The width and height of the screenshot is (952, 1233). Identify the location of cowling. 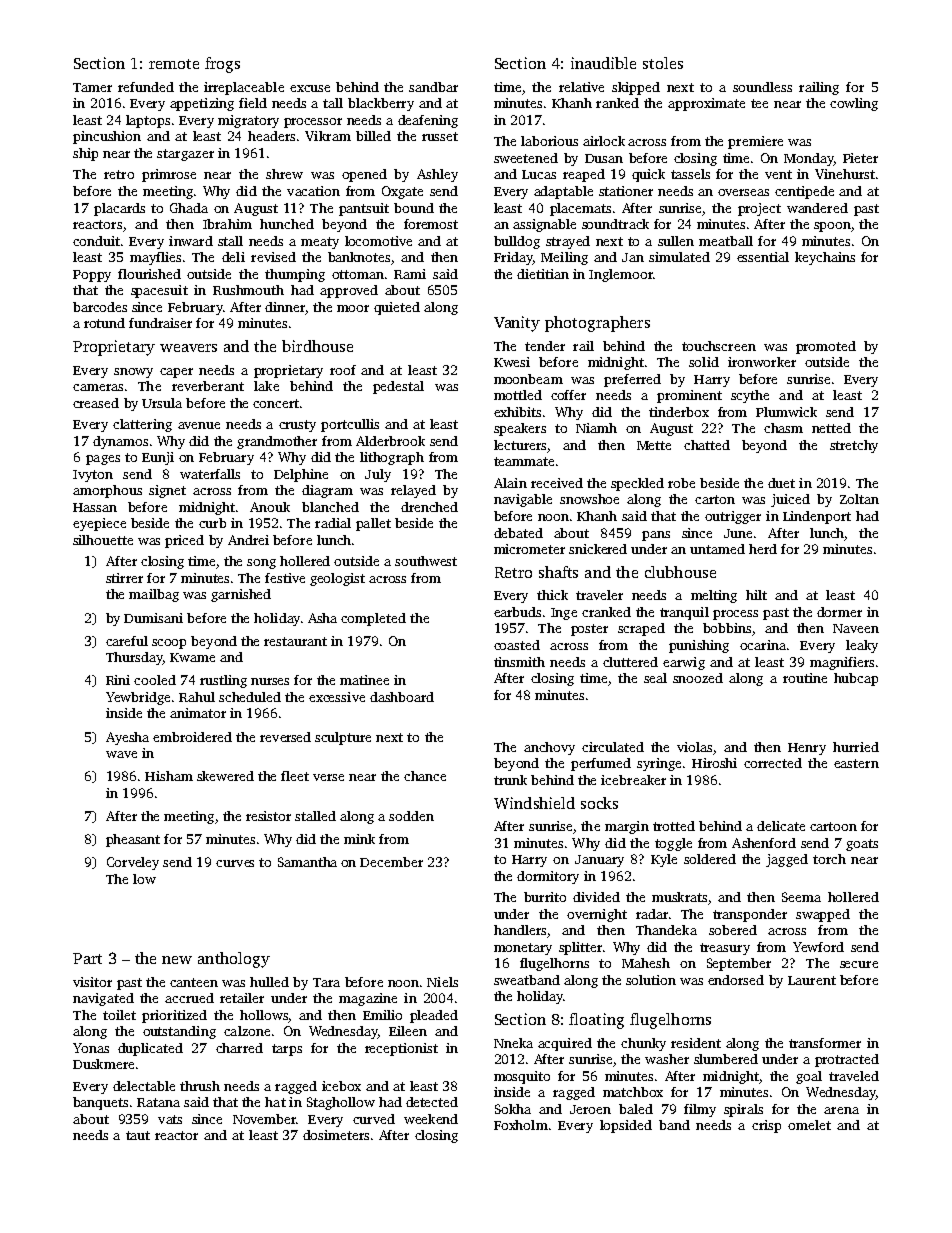
(854, 104).
